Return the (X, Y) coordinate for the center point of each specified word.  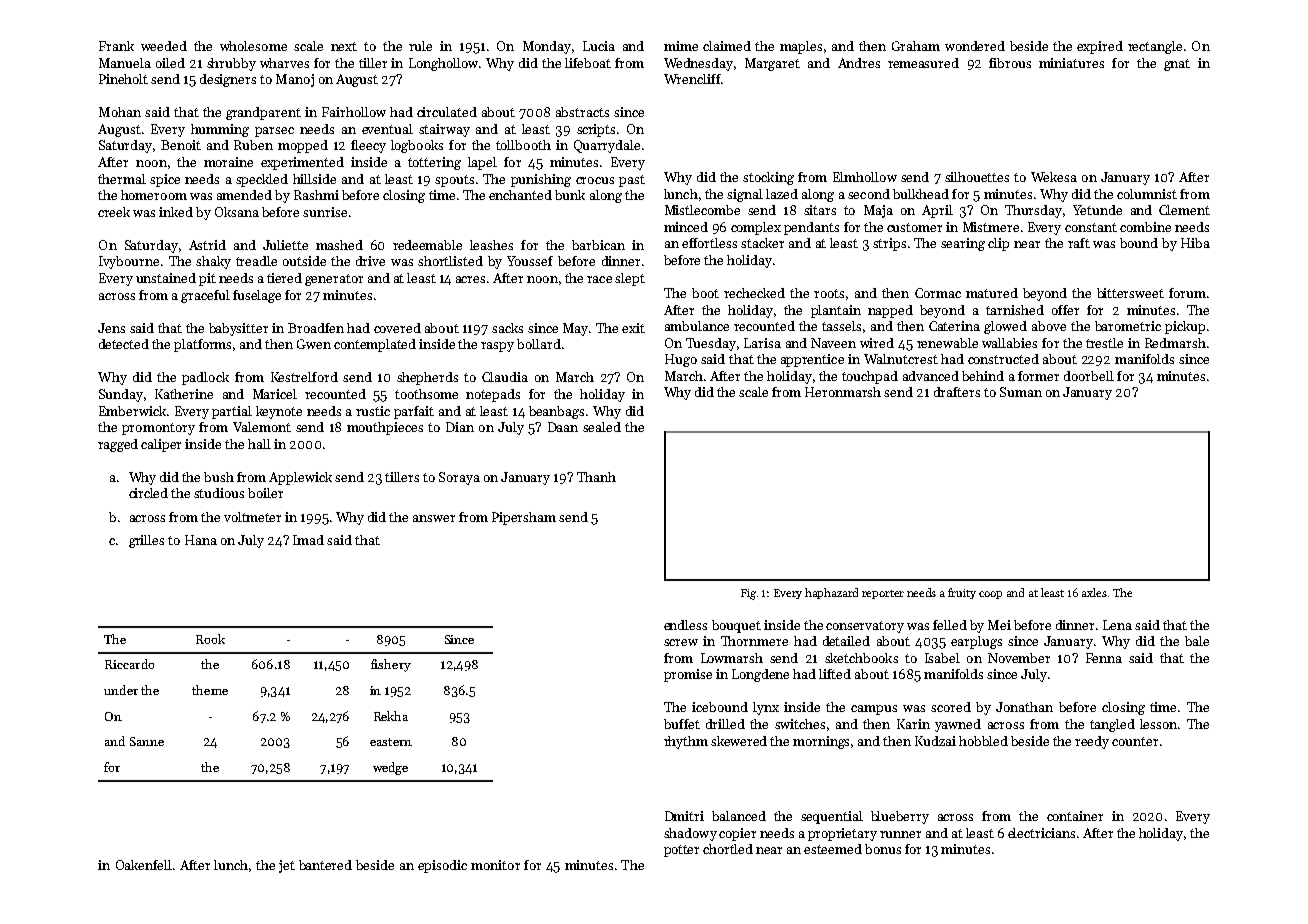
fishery (391, 665)
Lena (1117, 625)
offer (1065, 310)
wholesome (253, 46)
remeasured (923, 63)
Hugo (681, 360)
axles (1094, 592)
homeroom (154, 195)
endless (685, 625)
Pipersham (524, 518)
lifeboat (588, 63)
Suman (1021, 392)
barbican (598, 245)
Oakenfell (144, 865)
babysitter (238, 329)
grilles (146, 541)
